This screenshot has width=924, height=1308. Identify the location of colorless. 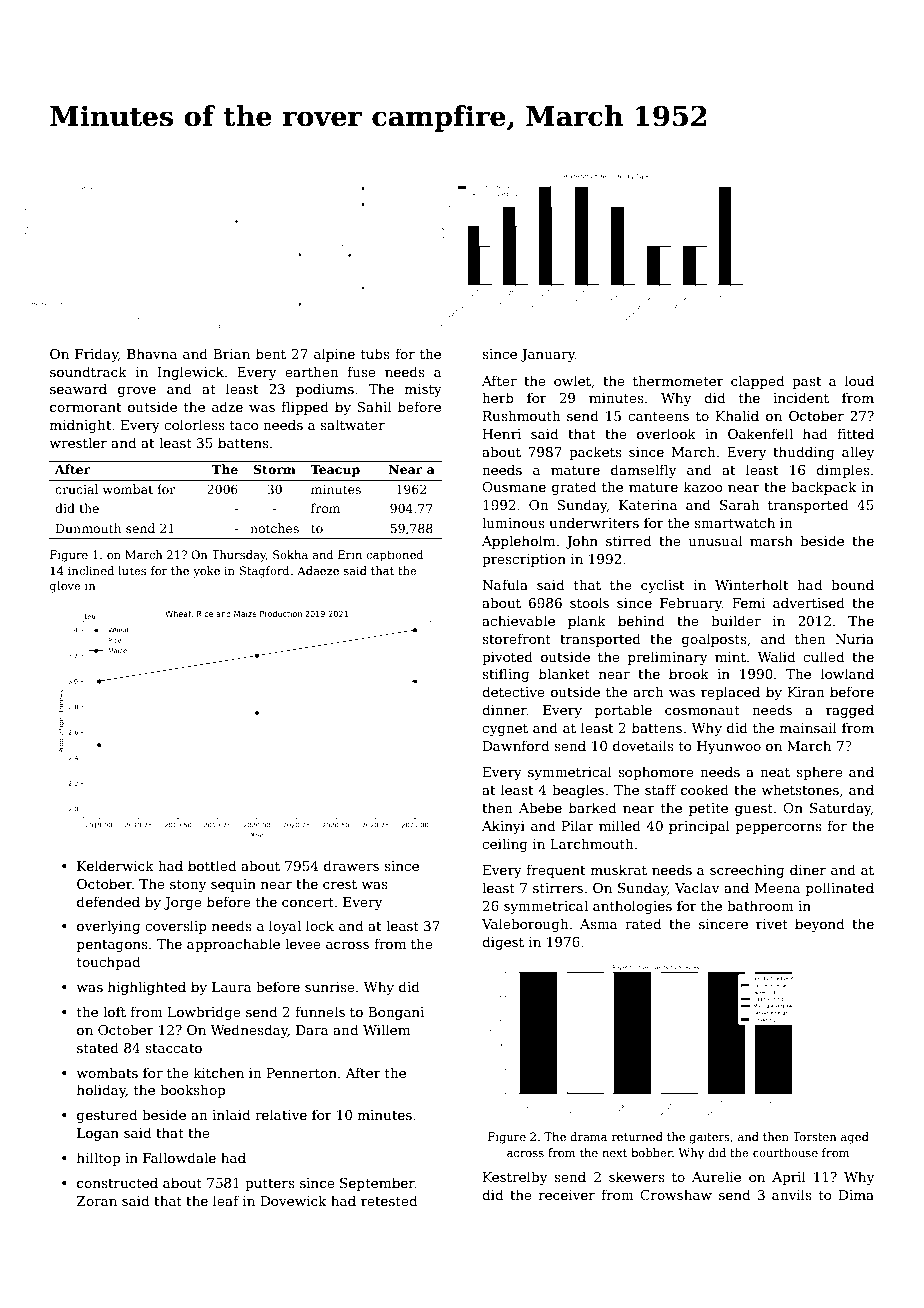
(194, 424).
